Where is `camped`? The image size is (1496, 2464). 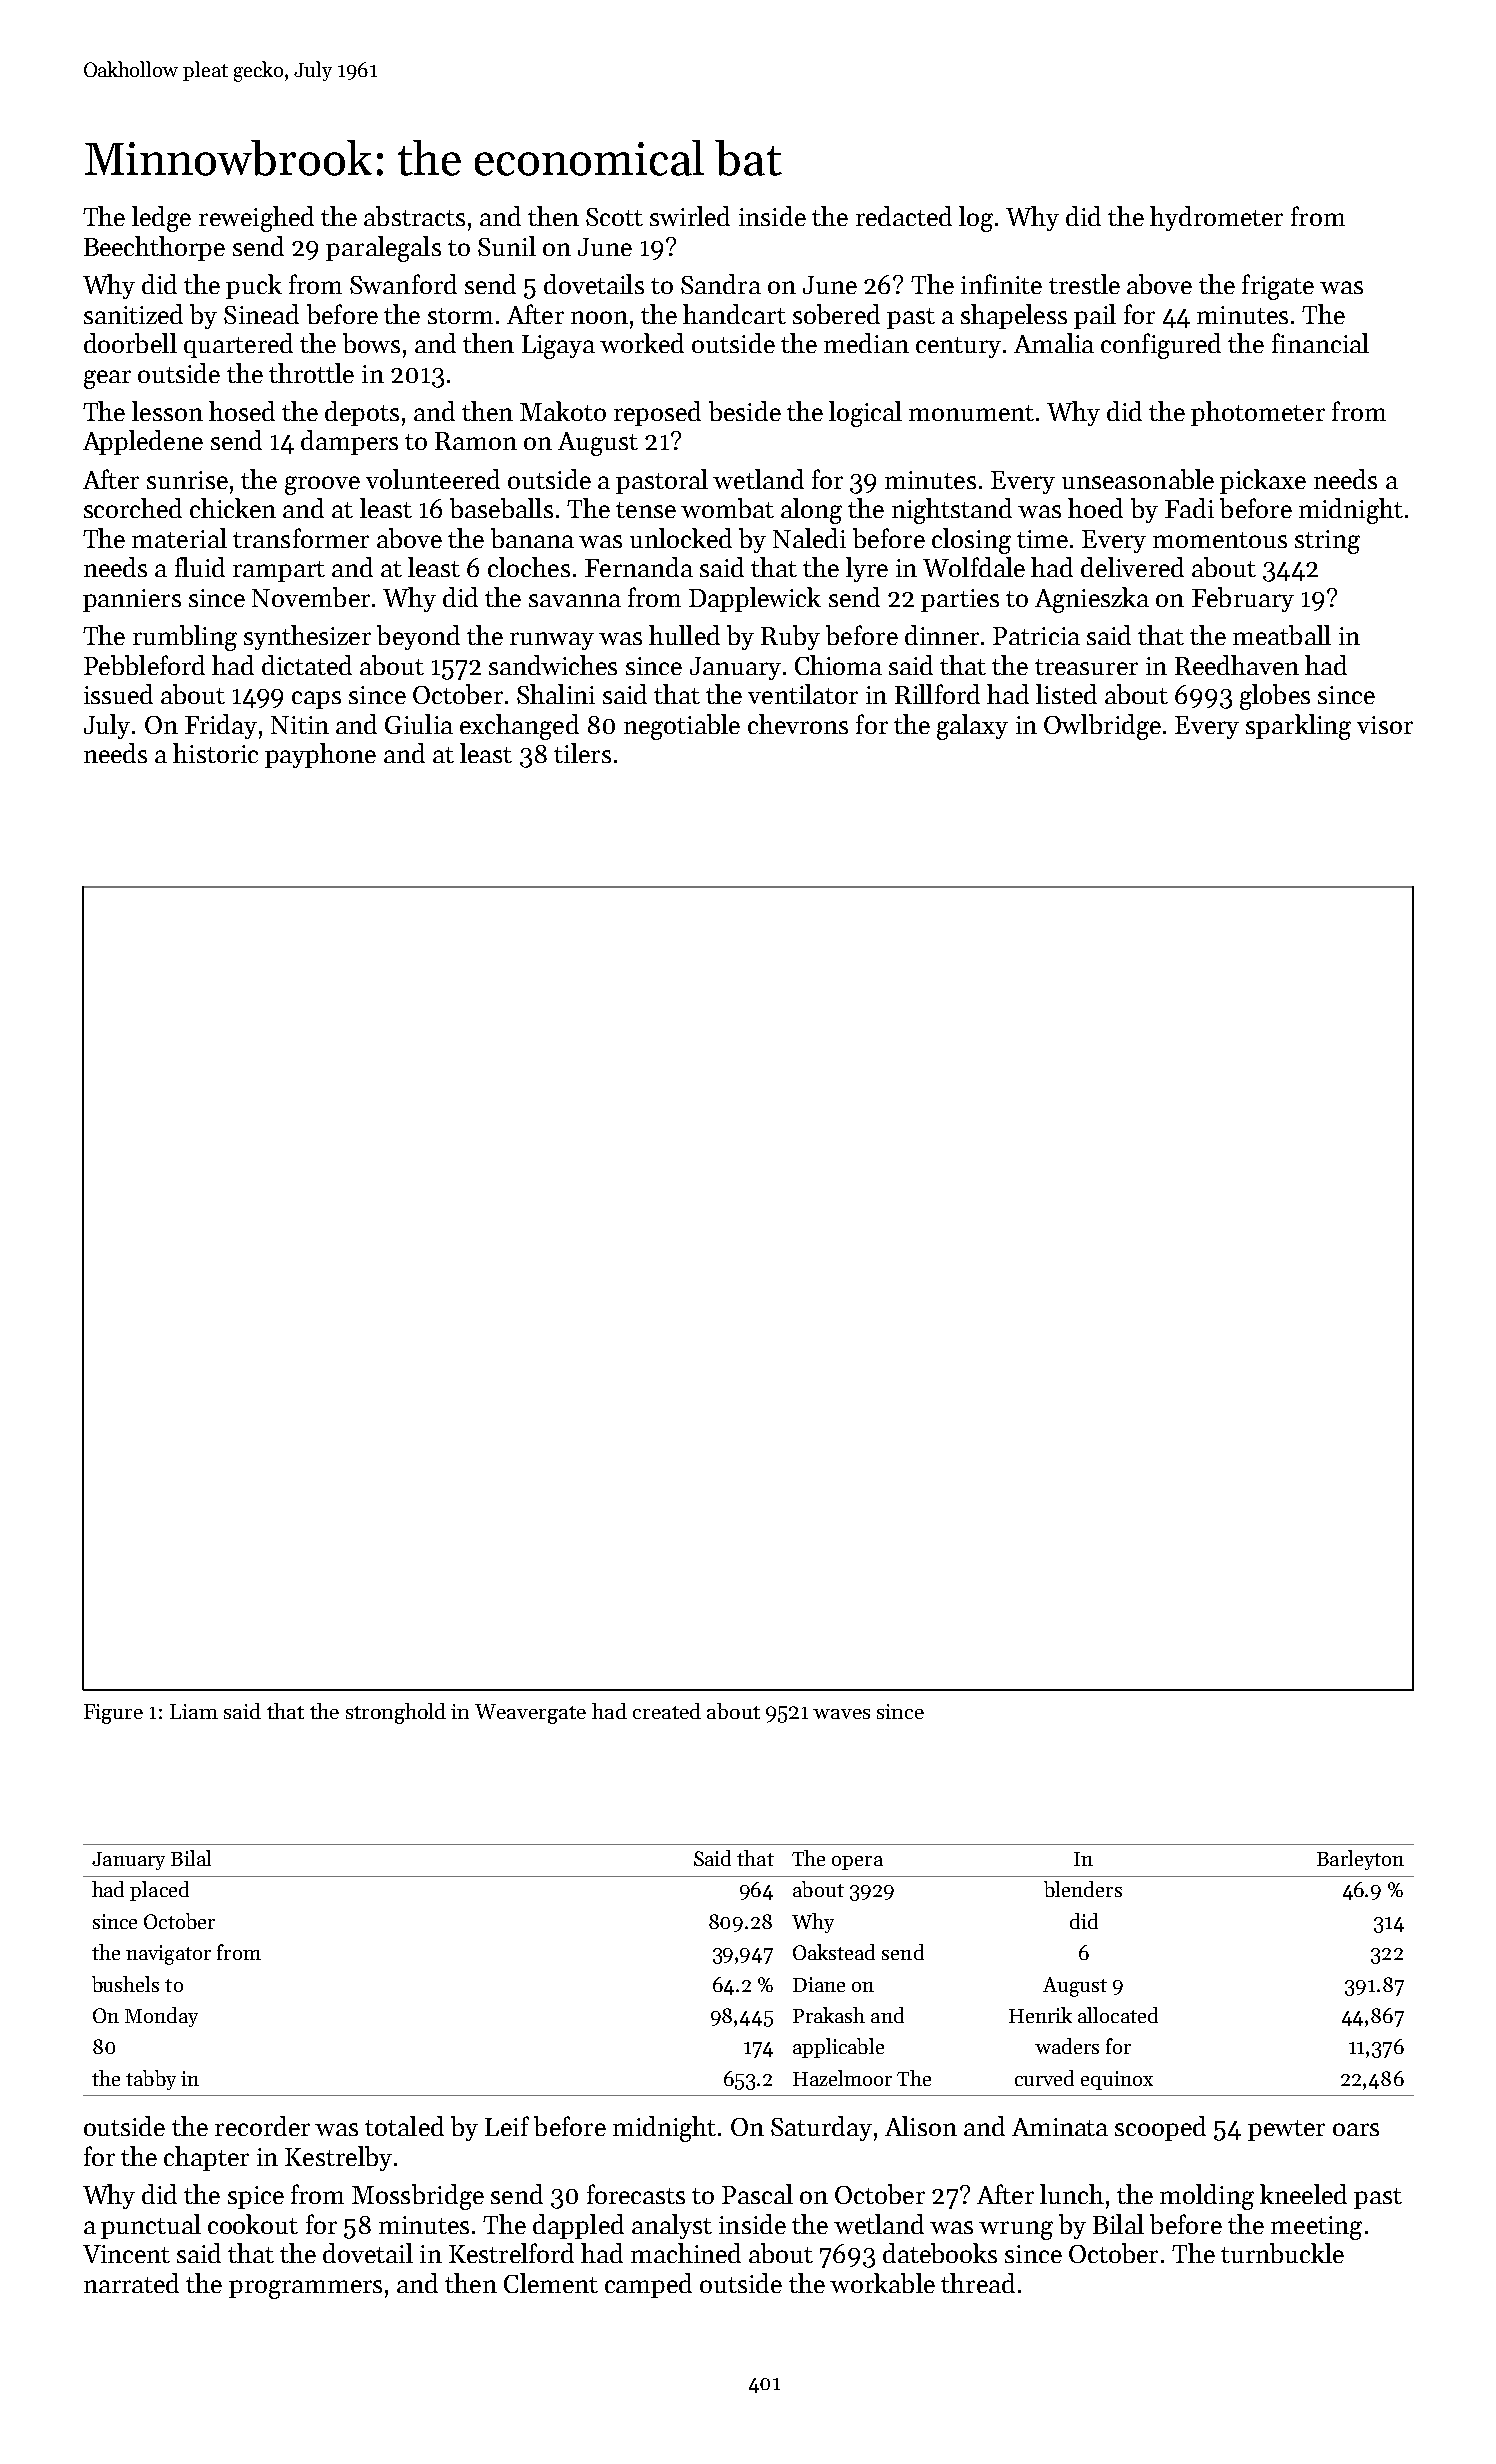
camped is located at coordinates (648, 2285).
